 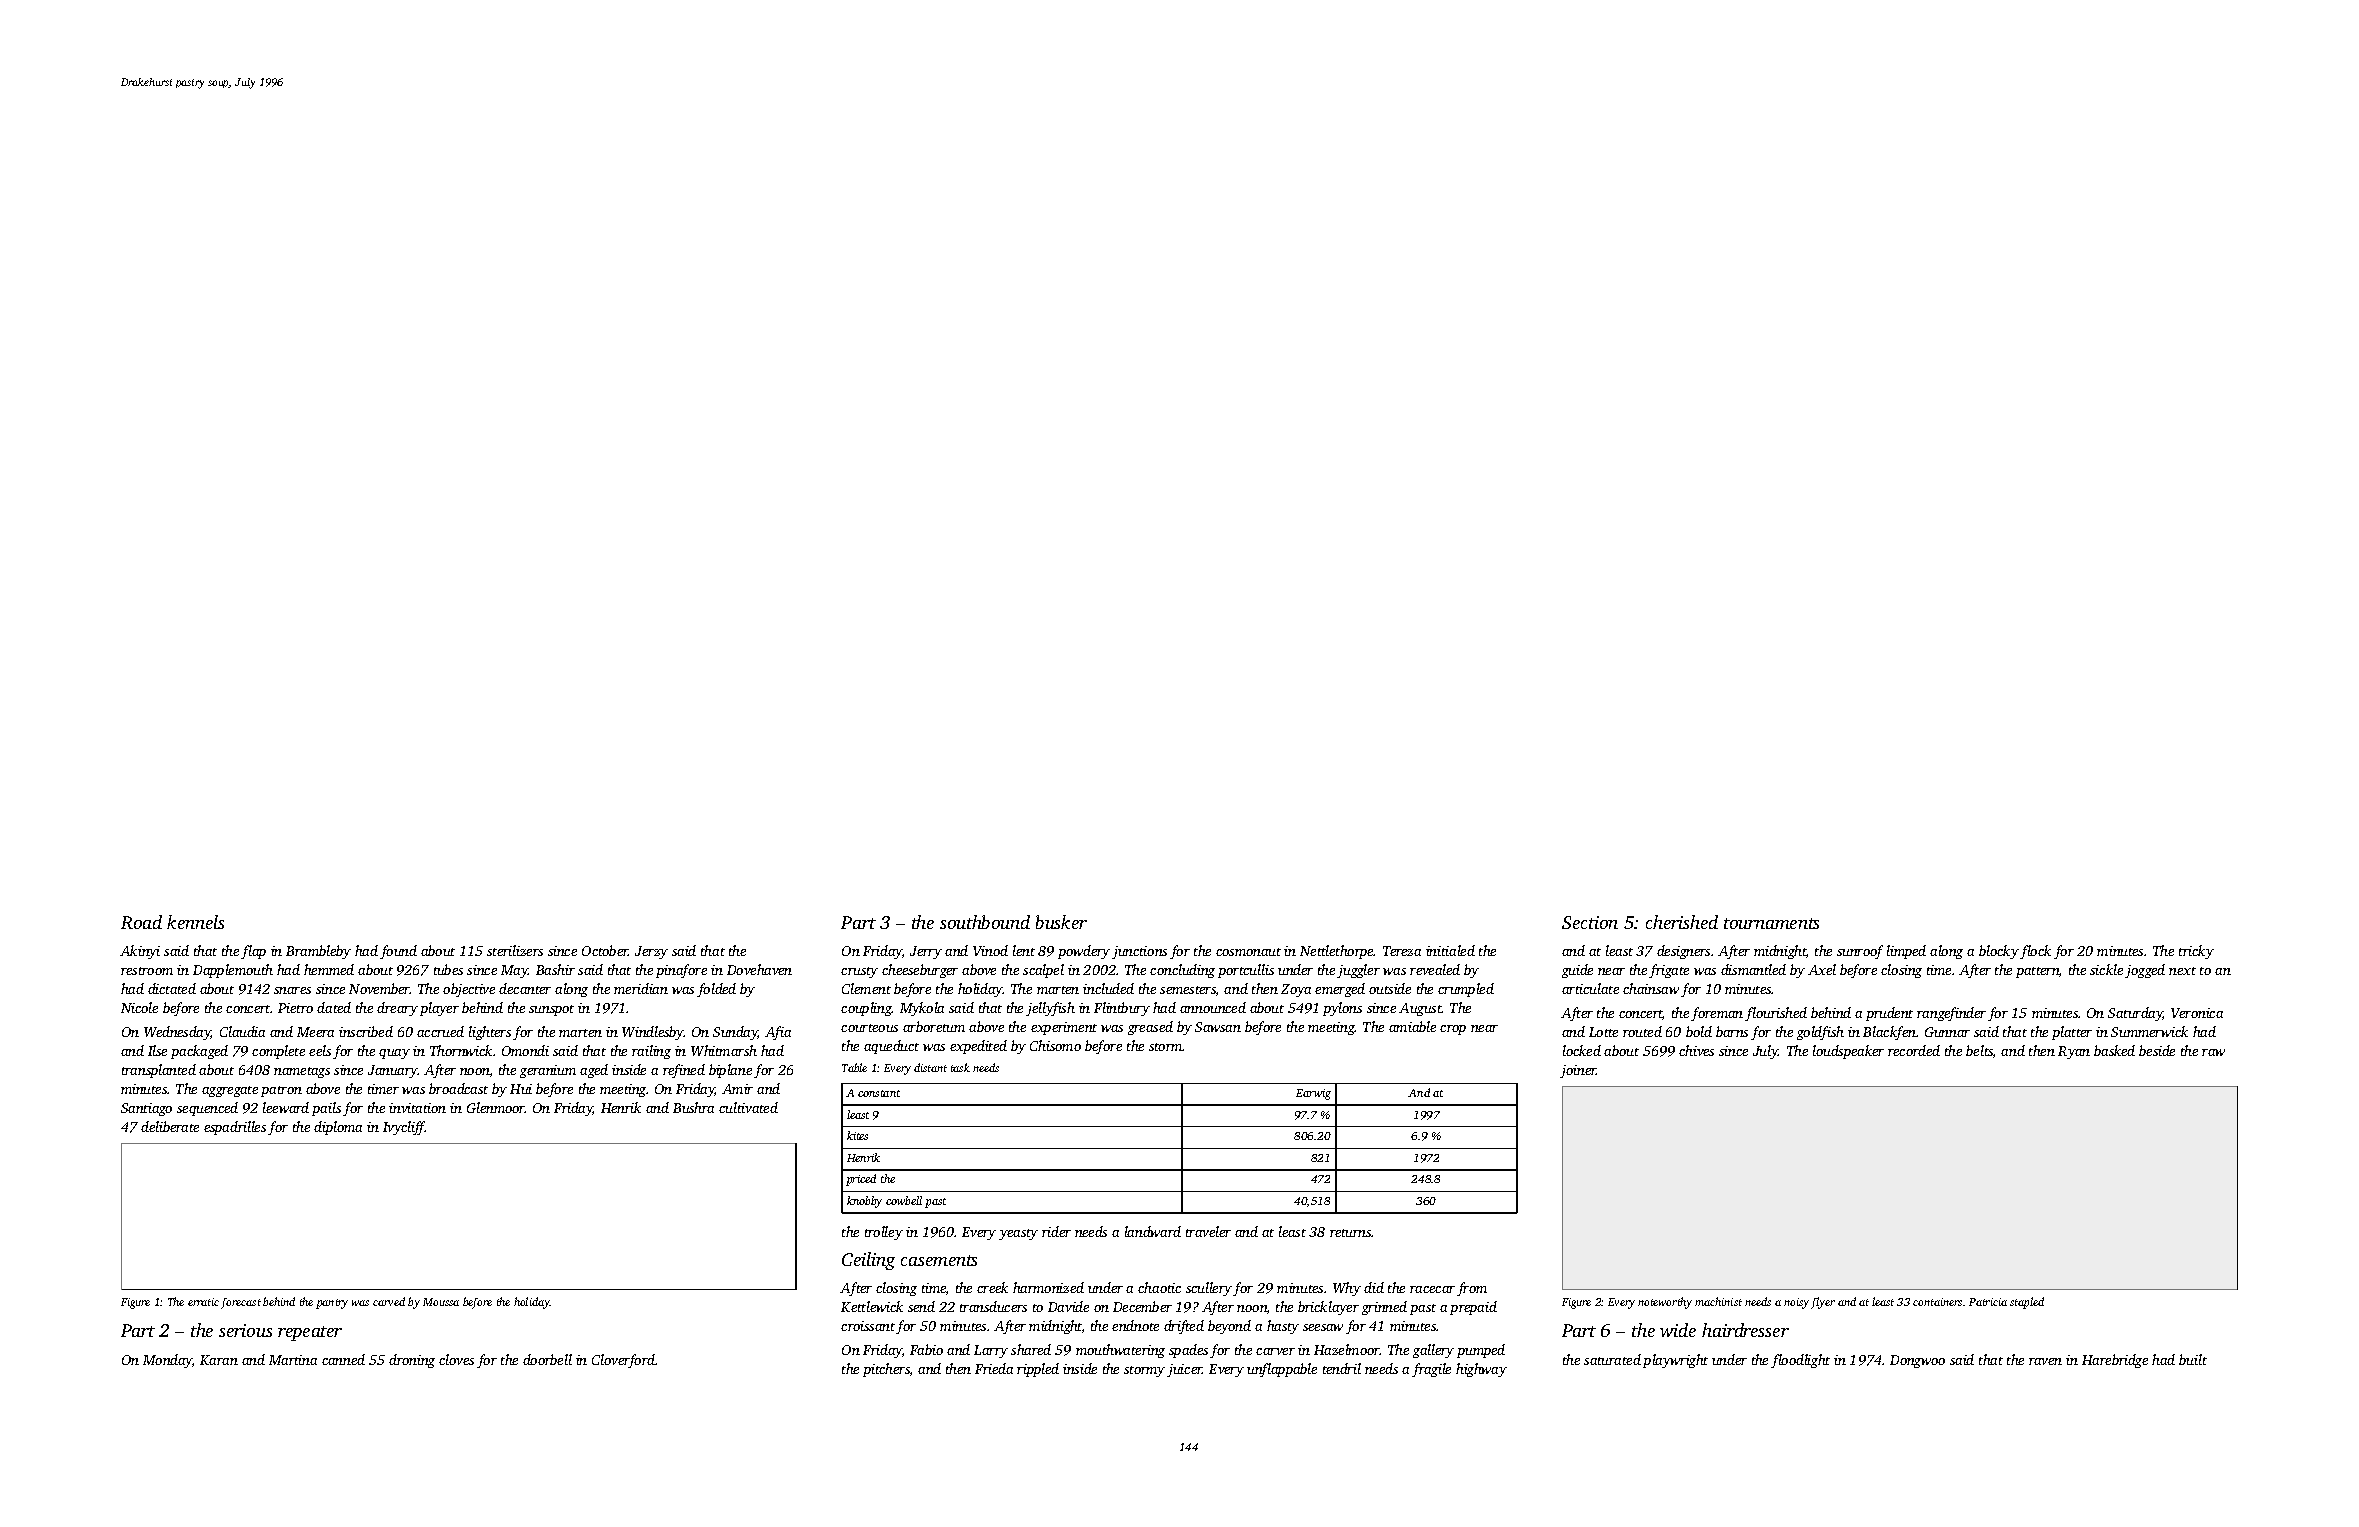 What do you see at coordinates (1374, 1287) in the screenshot?
I see `did` at bounding box center [1374, 1287].
